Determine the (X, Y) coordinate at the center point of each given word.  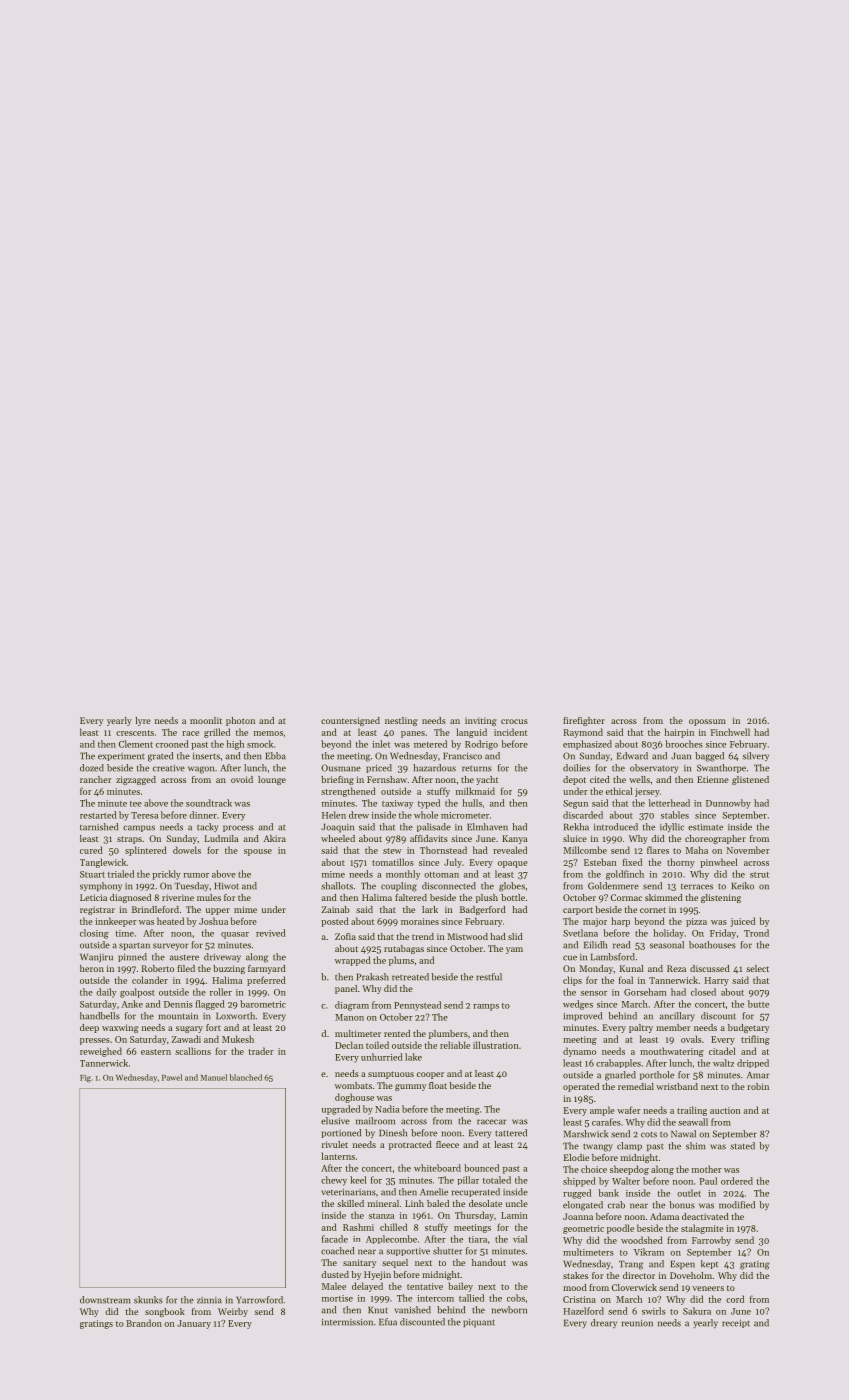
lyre (143, 721)
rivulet (335, 1144)
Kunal (632, 968)
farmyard (267, 969)
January (194, 1324)
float (438, 1085)
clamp (629, 1146)
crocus (514, 721)
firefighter (584, 721)
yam (514, 950)
